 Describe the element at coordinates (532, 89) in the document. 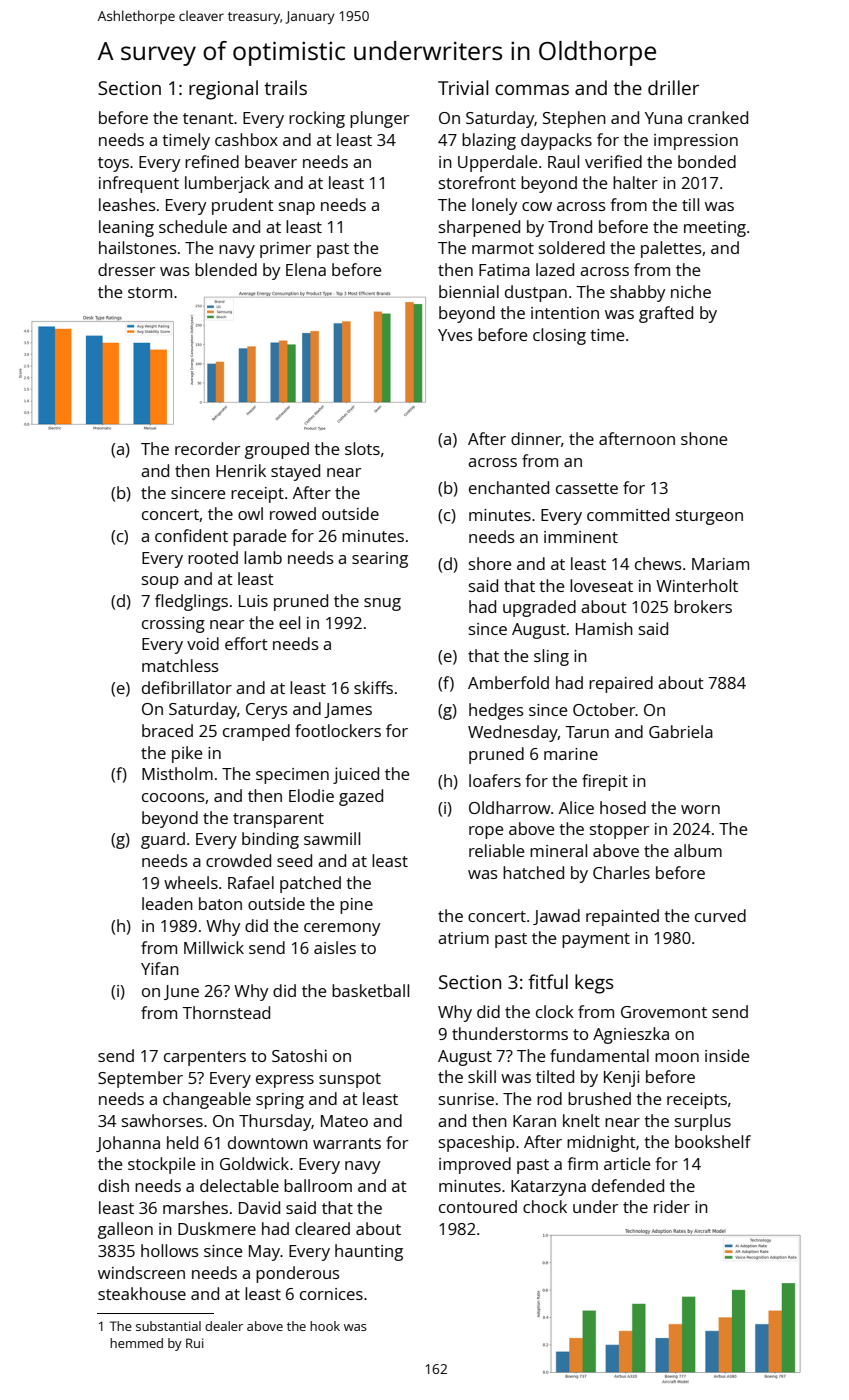

I see `commas` at that location.
